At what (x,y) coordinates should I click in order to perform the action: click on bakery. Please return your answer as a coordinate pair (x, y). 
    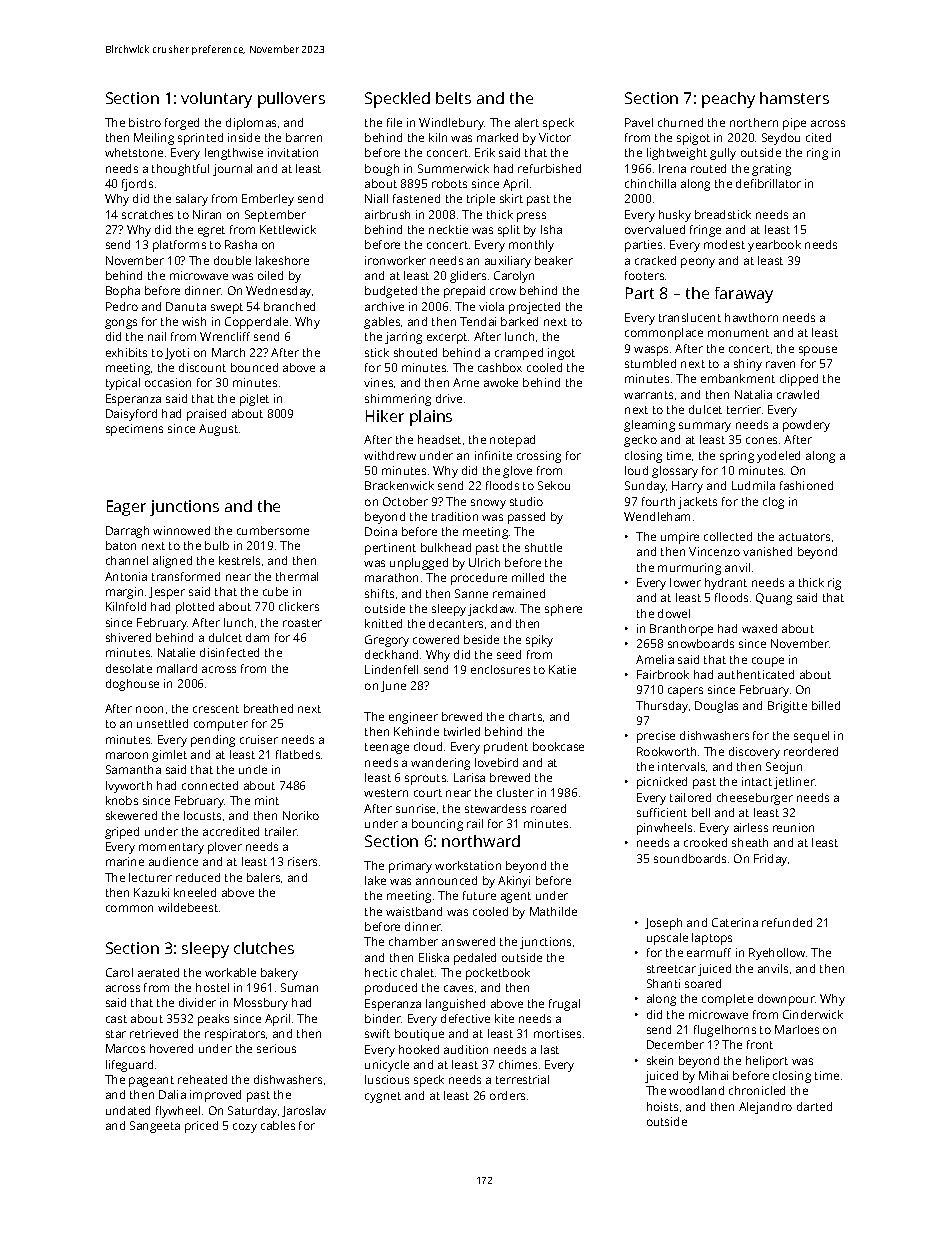
    Looking at the image, I should click on (279, 974).
